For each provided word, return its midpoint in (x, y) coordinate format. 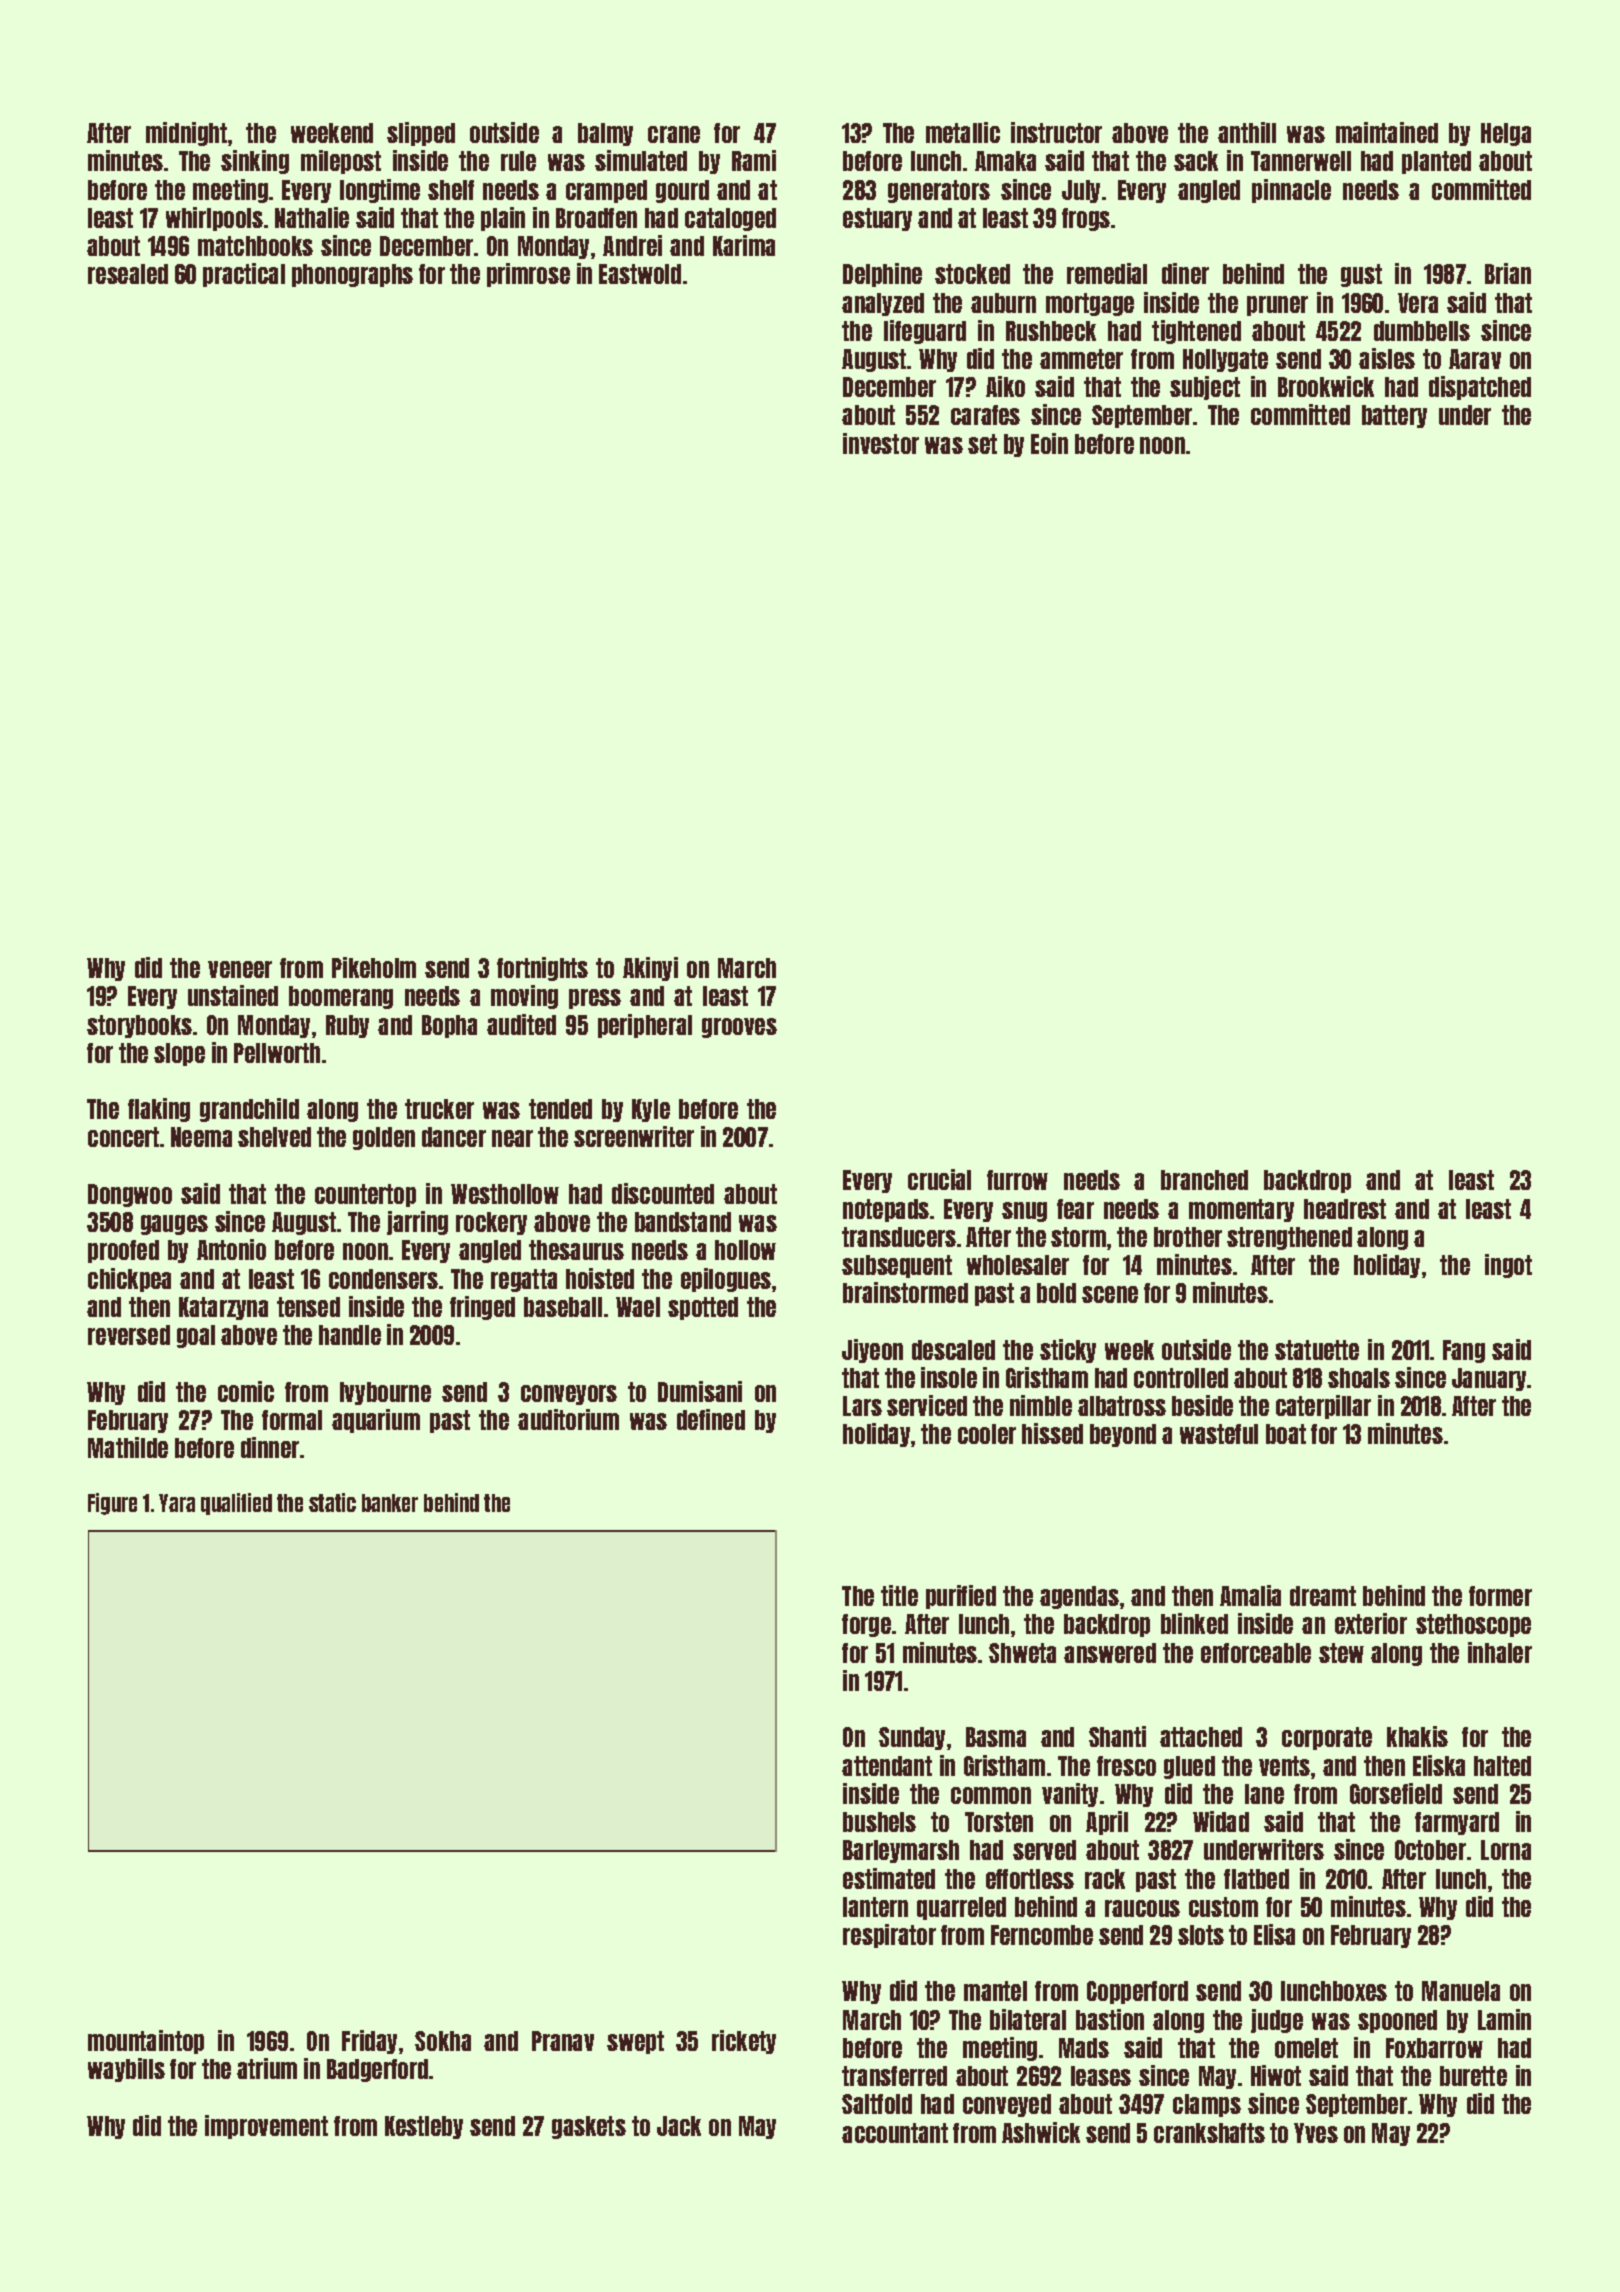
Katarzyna (223, 1308)
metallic (963, 132)
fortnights (542, 969)
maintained (1387, 132)
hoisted (600, 1278)
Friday (369, 2042)
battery (1394, 416)
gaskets (589, 2127)
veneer (240, 969)
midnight (186, 134)
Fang (1464, 1351)
